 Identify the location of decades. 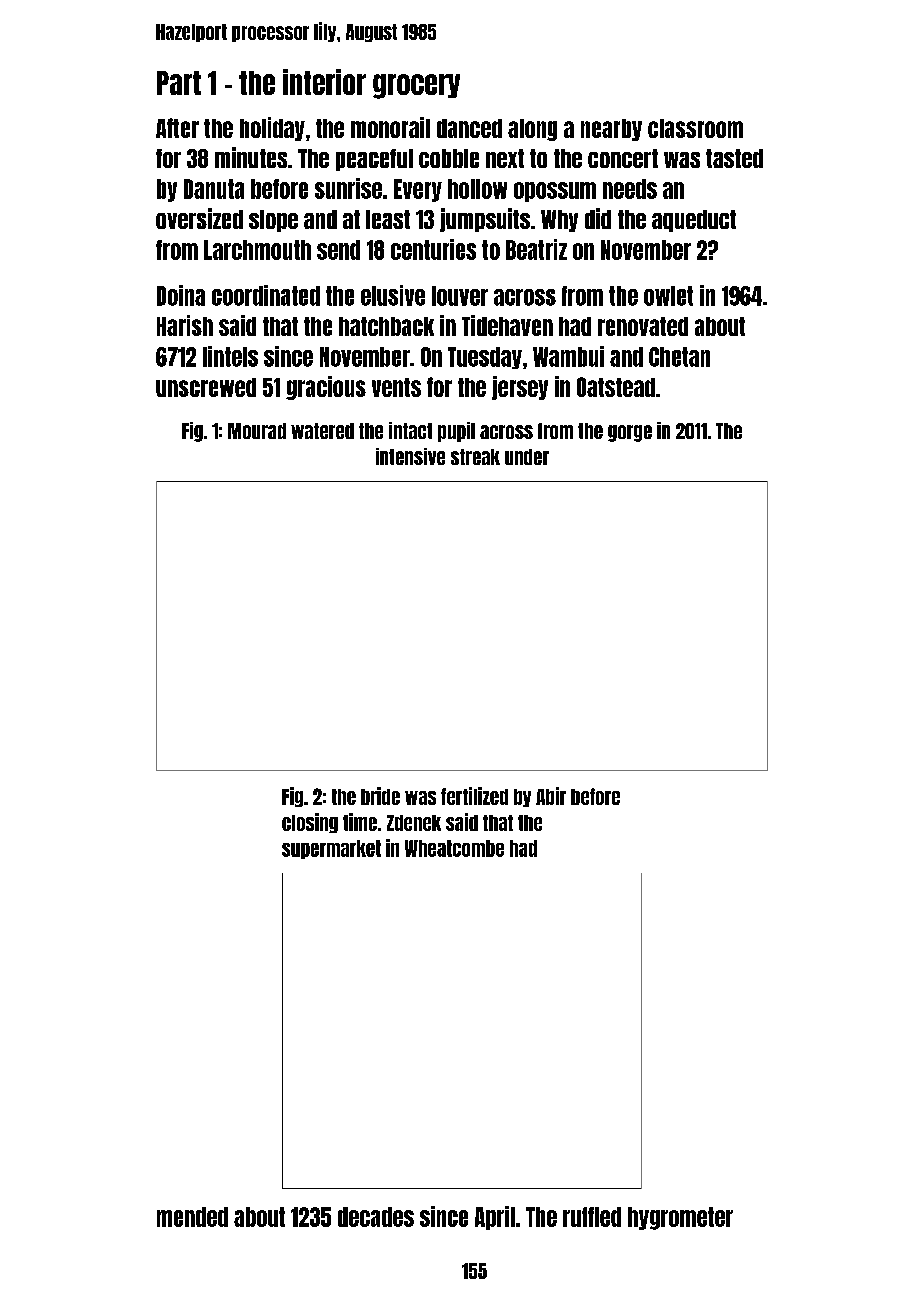
(376, 1217).
